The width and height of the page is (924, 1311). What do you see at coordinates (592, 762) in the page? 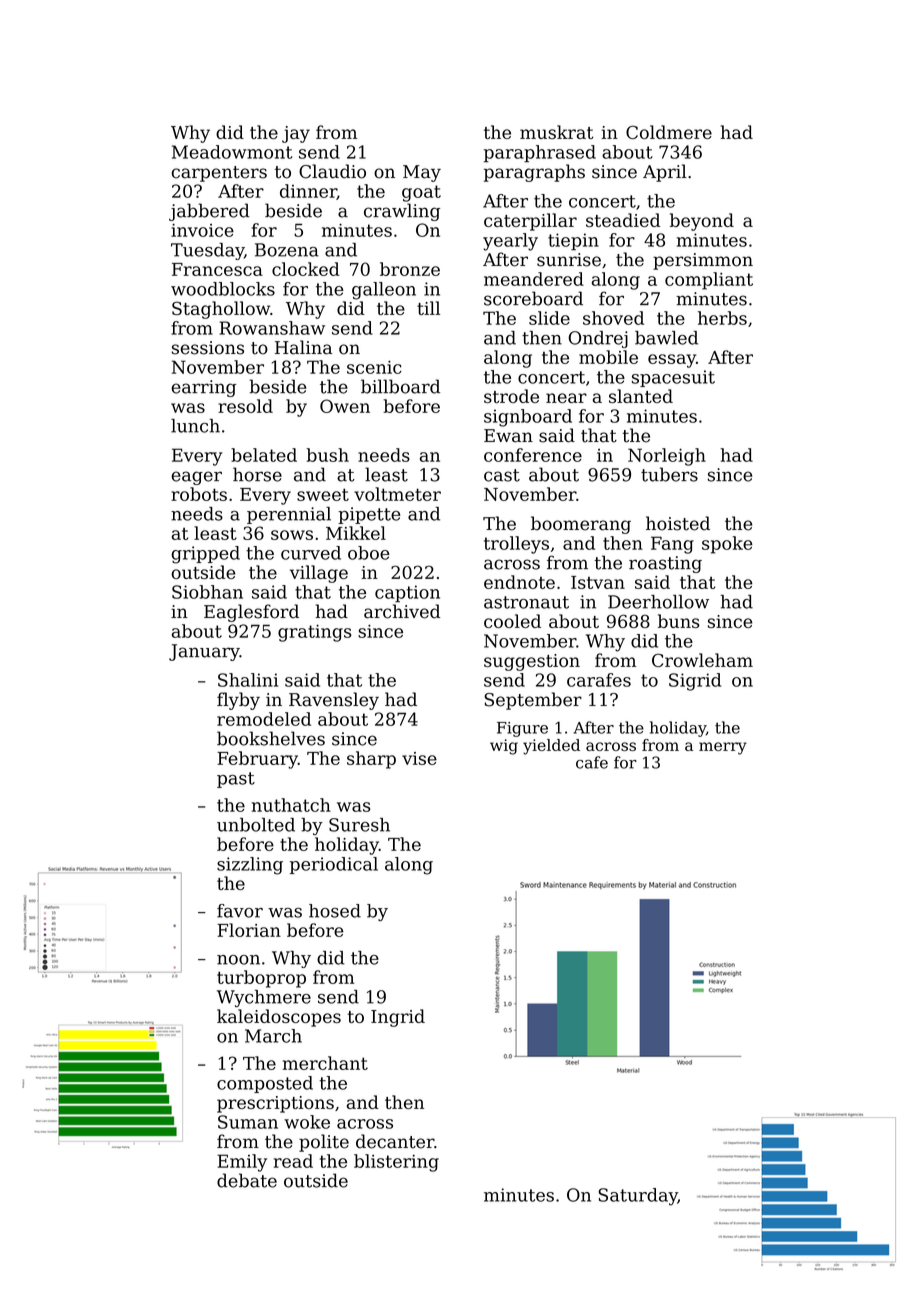
I see `cafe` at bounding box center [592, 762].
